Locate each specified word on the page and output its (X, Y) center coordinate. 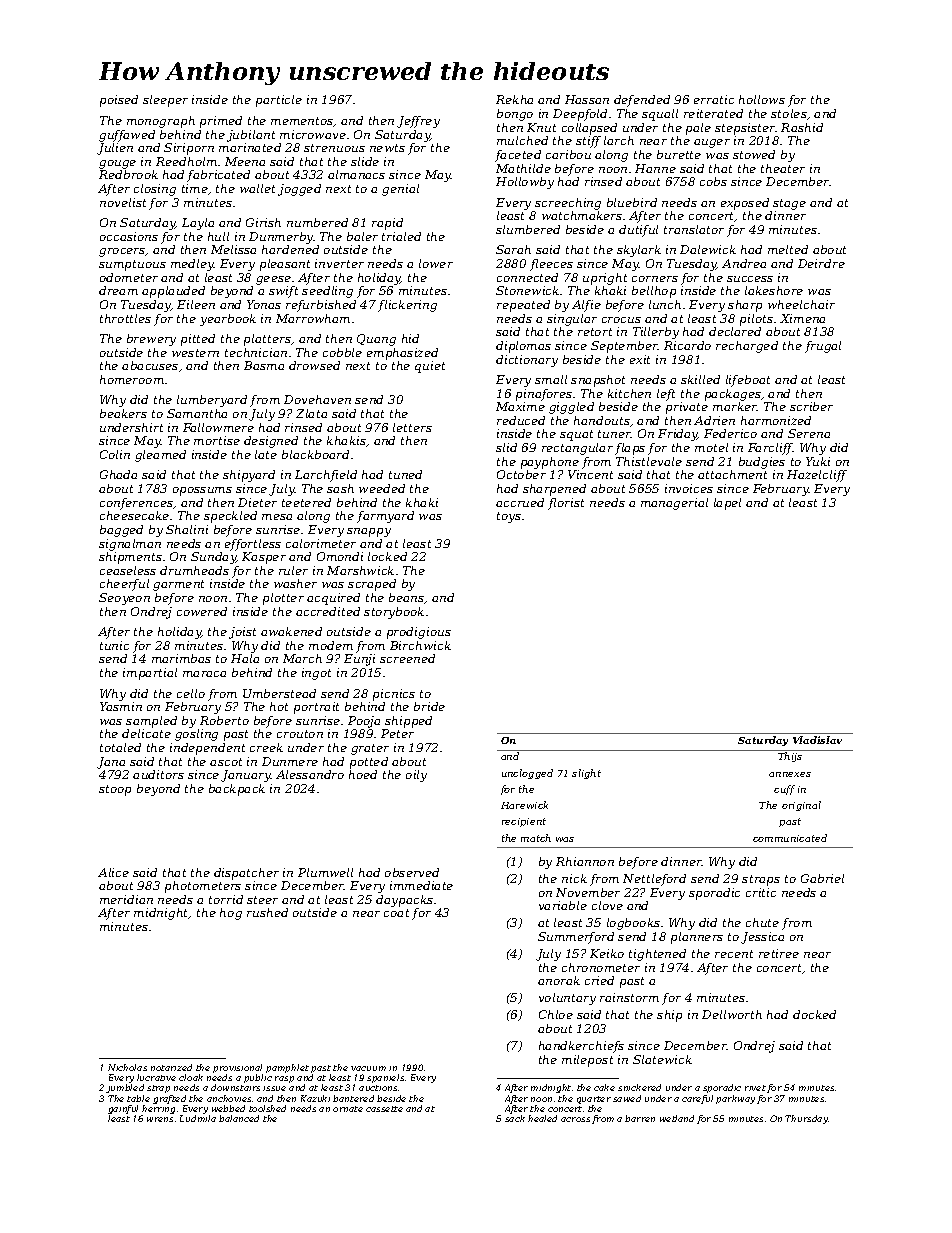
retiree (779, 953)
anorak (559, 980)
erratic (714, 99)
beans (407, 598)
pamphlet (287, 1068)
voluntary (567, 999)
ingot (316, 674)
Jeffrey (418, 122)
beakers (123, 413)
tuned (405, 474)
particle (279, 101)
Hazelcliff (817, 476)
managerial (674, 504)
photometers (203, 887)
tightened (657, 955)
